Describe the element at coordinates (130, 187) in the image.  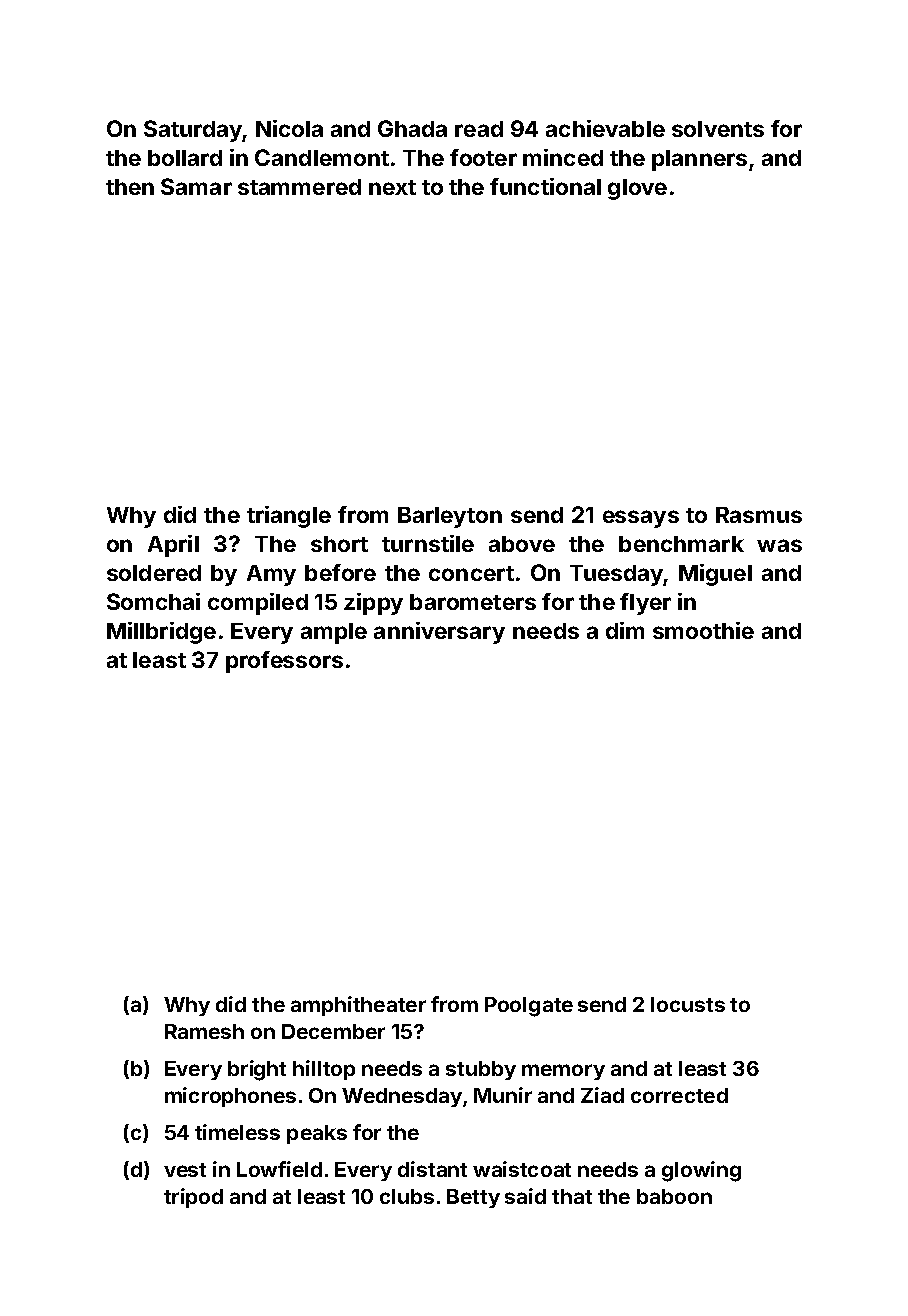
I see `then` at that location.
